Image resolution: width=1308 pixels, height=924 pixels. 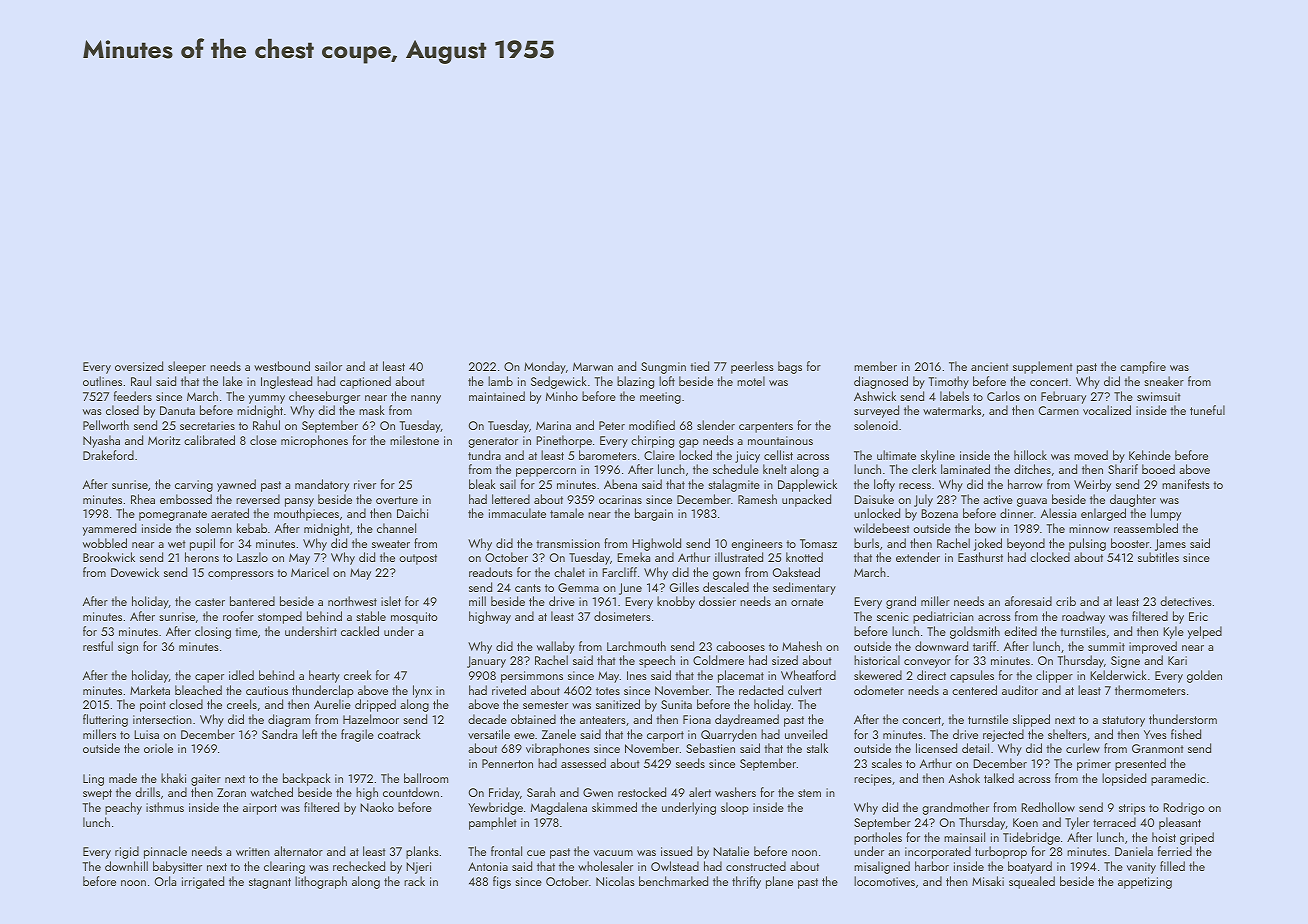 I want to click on outpost, so click(x=418, y=559).
